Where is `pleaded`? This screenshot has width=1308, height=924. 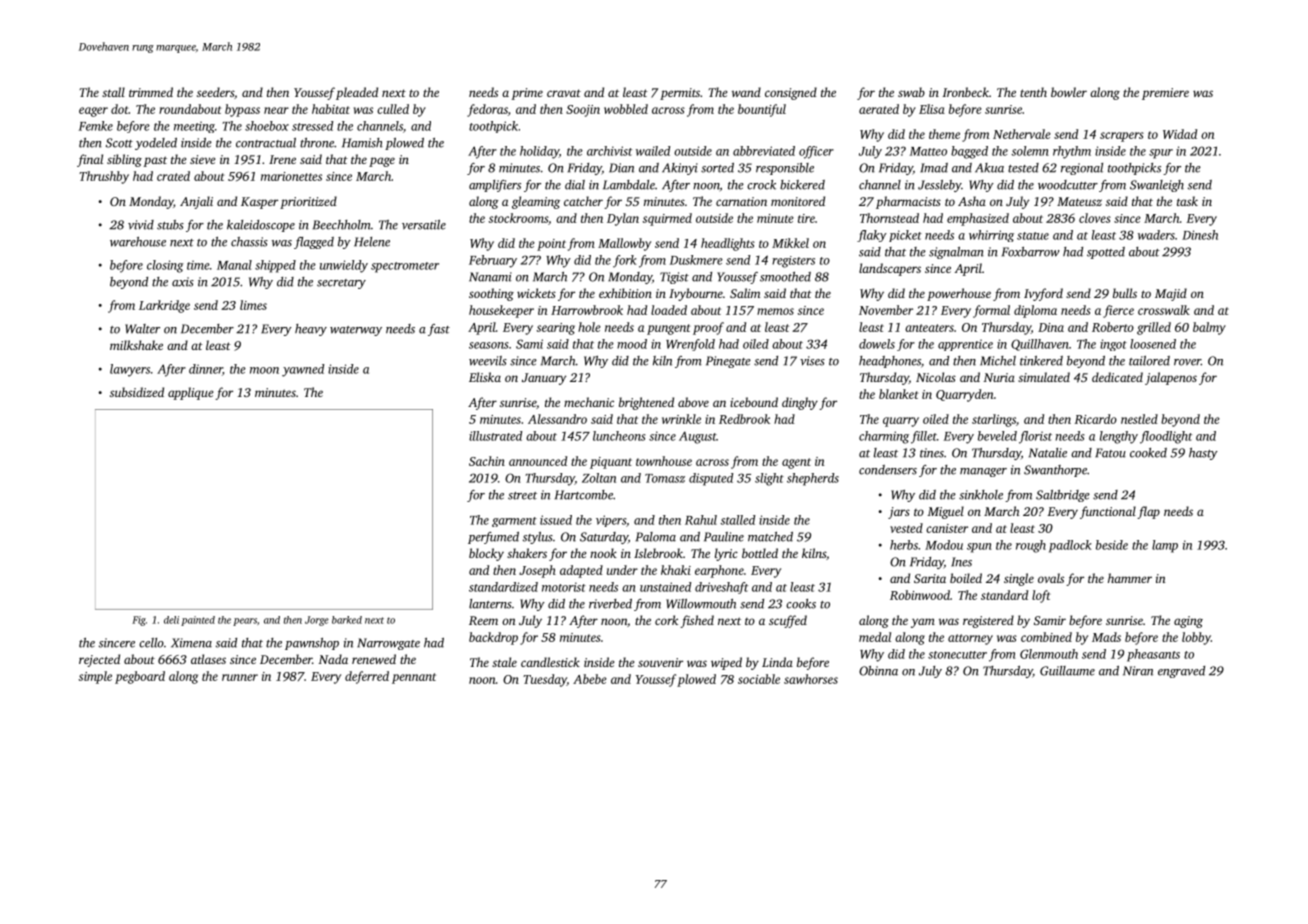 pleaded is located at coordinates (357, 93).
